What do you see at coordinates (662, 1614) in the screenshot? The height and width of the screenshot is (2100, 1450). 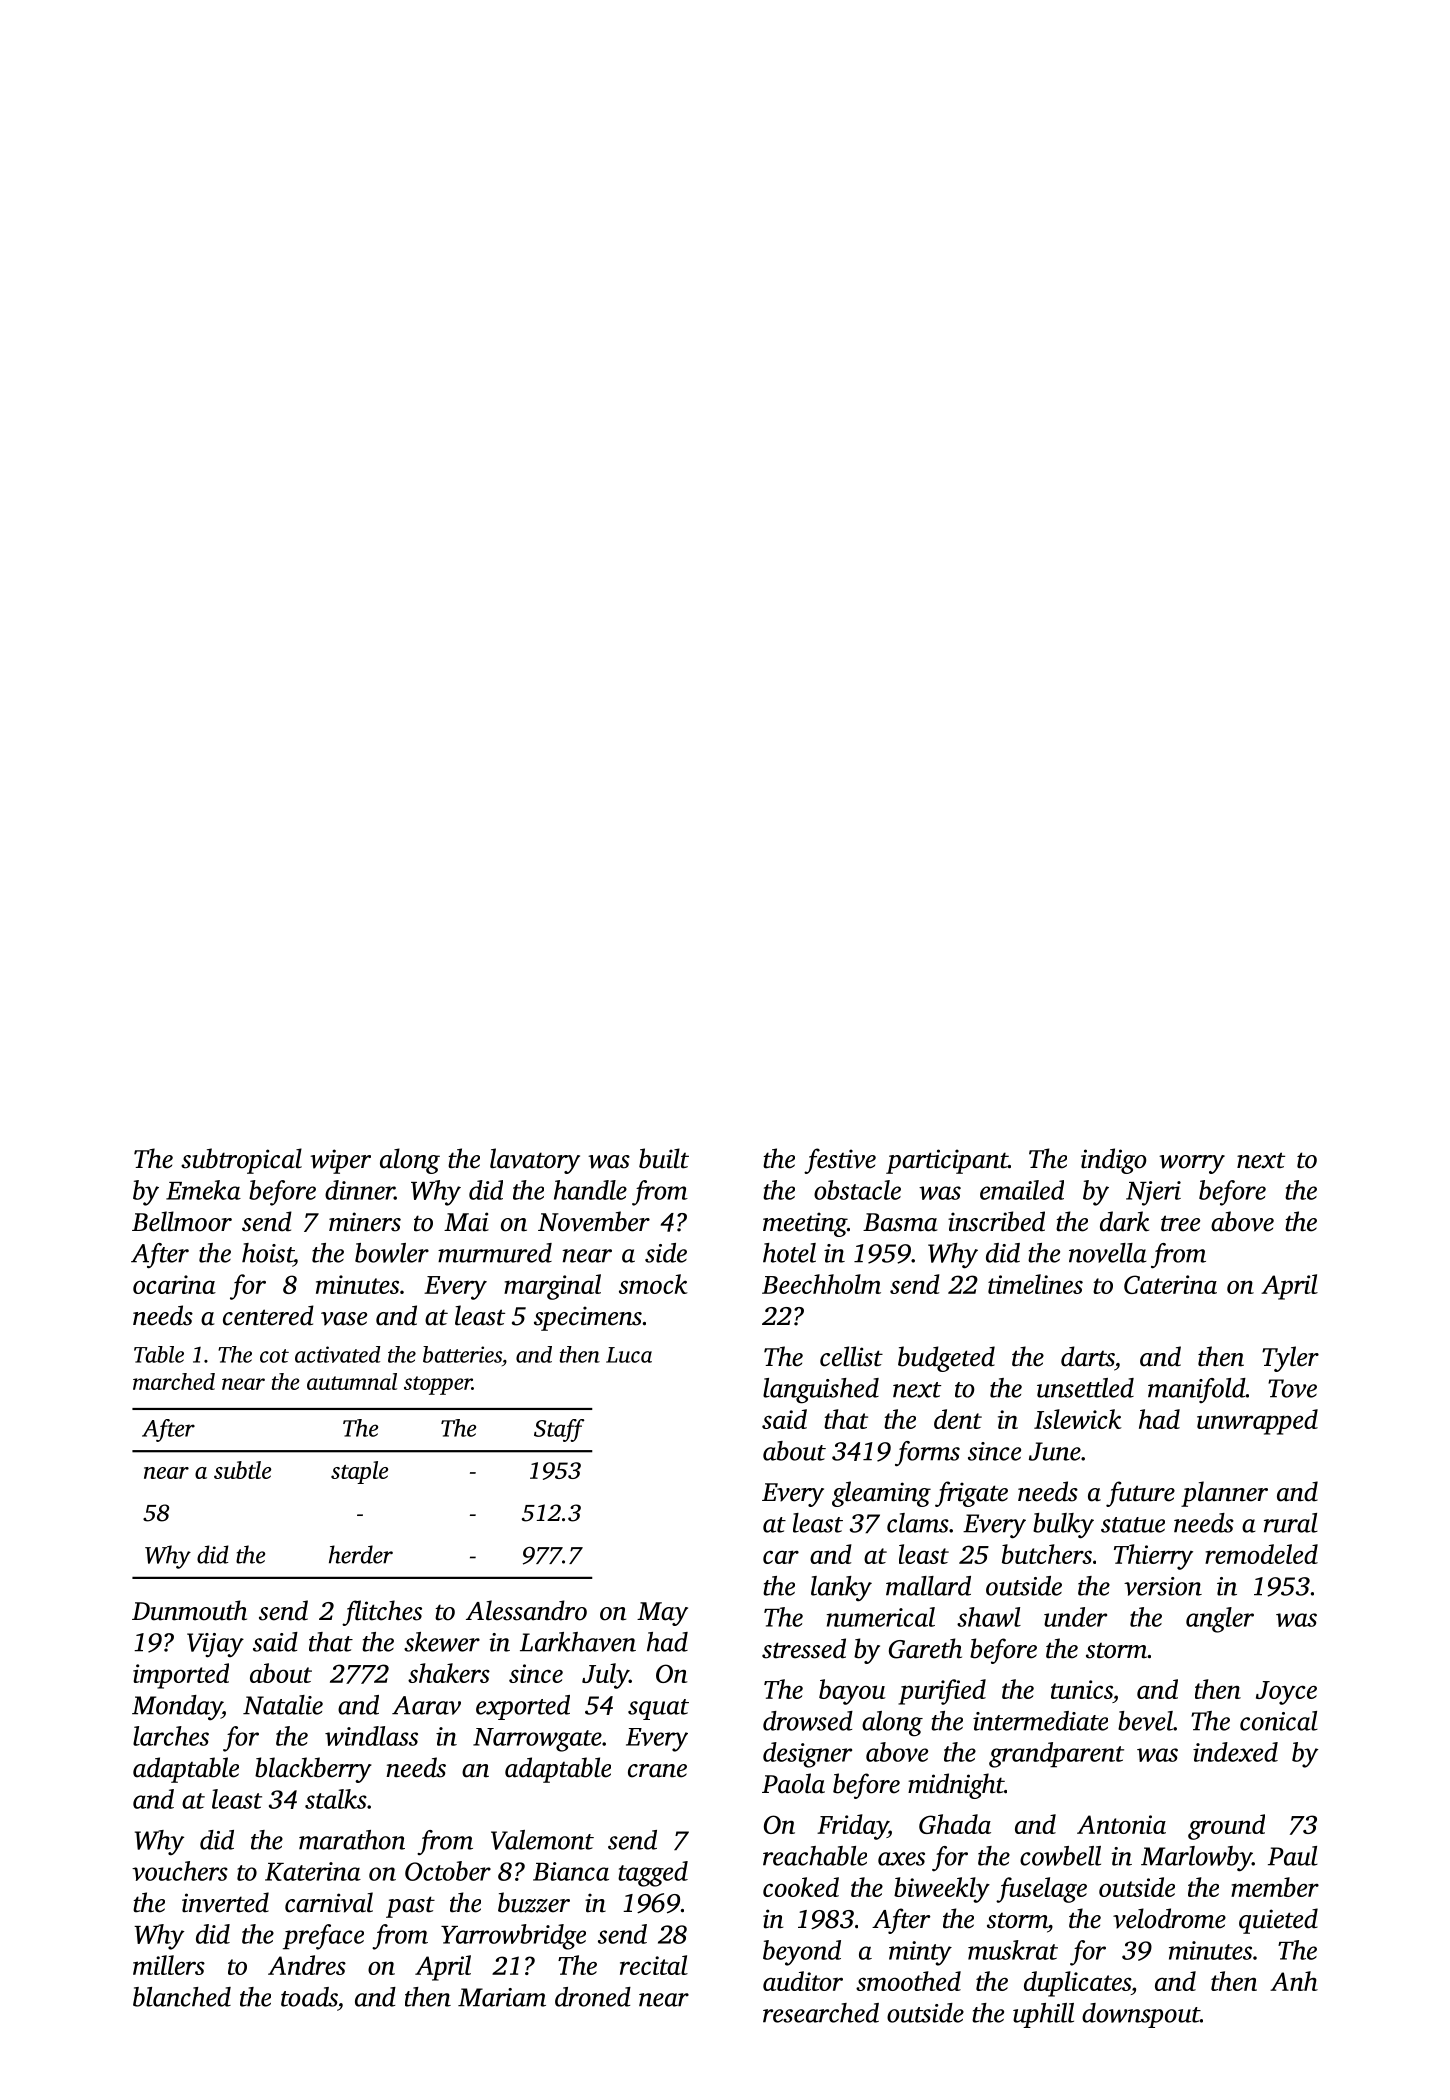 I see `May` at bounding box center [662, 1614].
